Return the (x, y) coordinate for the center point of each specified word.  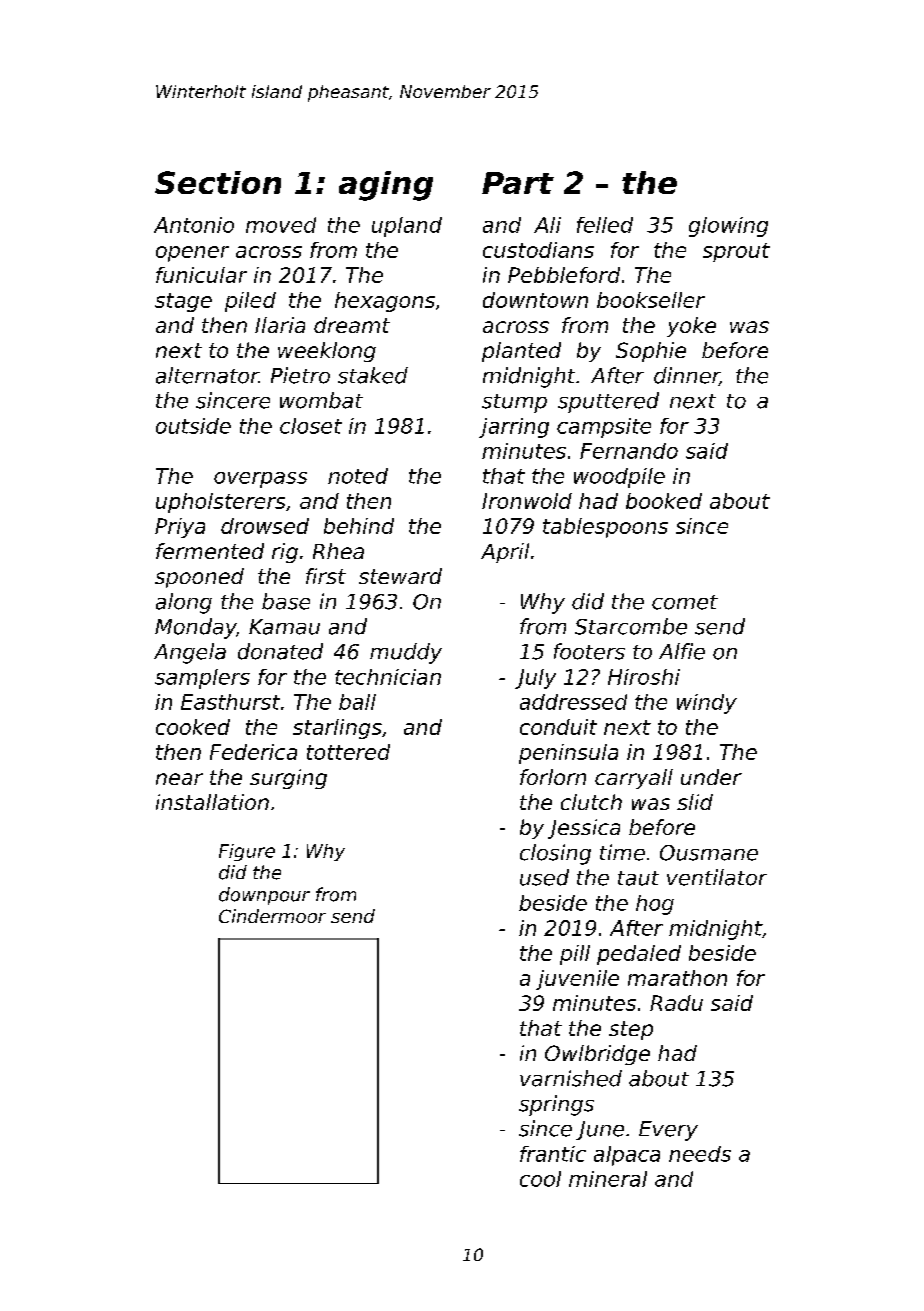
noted (358, 476)
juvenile (577, 980)
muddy (406, 653)
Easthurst (230, 702)
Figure (247, 852)
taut (638, 878)
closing (555, 854)
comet (685, 602)
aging (386, 186)
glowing (728, 227)
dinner (687, 376)
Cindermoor (272, 916)
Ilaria (280, 325)
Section (218, 182)
